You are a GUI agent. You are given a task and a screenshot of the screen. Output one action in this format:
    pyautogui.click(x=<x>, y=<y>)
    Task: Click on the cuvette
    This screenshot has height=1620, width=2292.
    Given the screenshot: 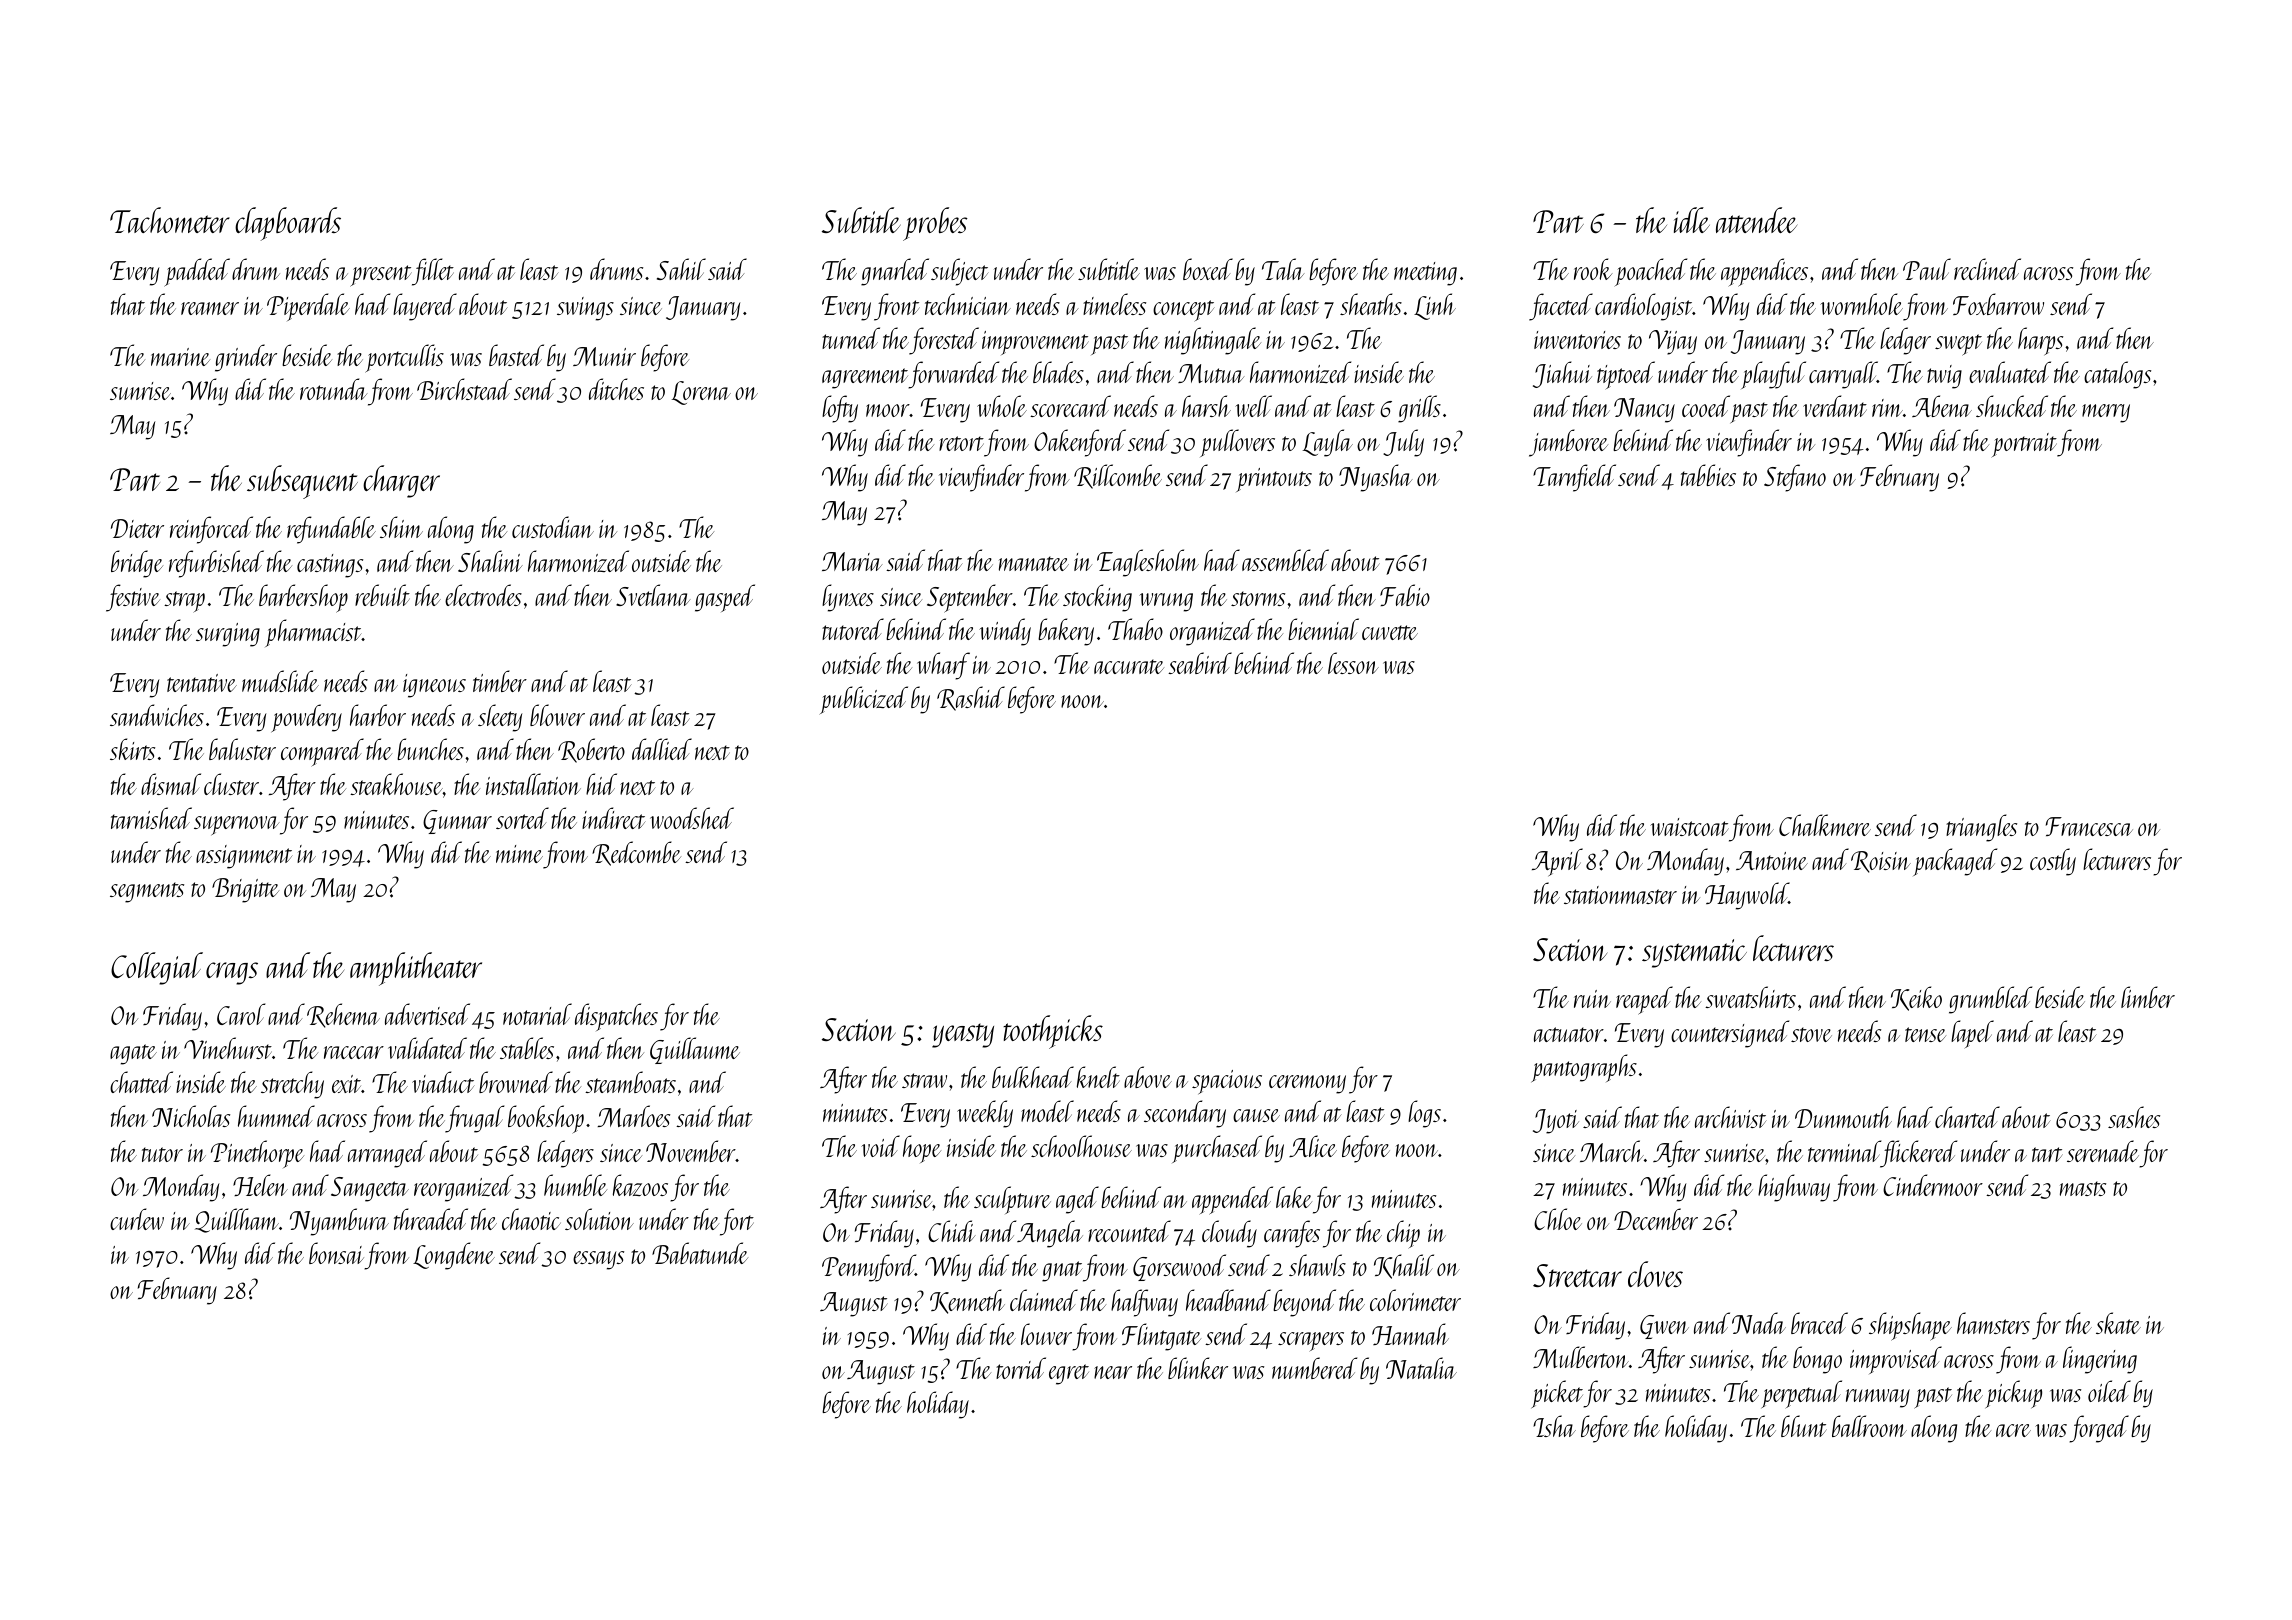 What is the action you would take?
    pyautogui.click(x=1390, y=632)
